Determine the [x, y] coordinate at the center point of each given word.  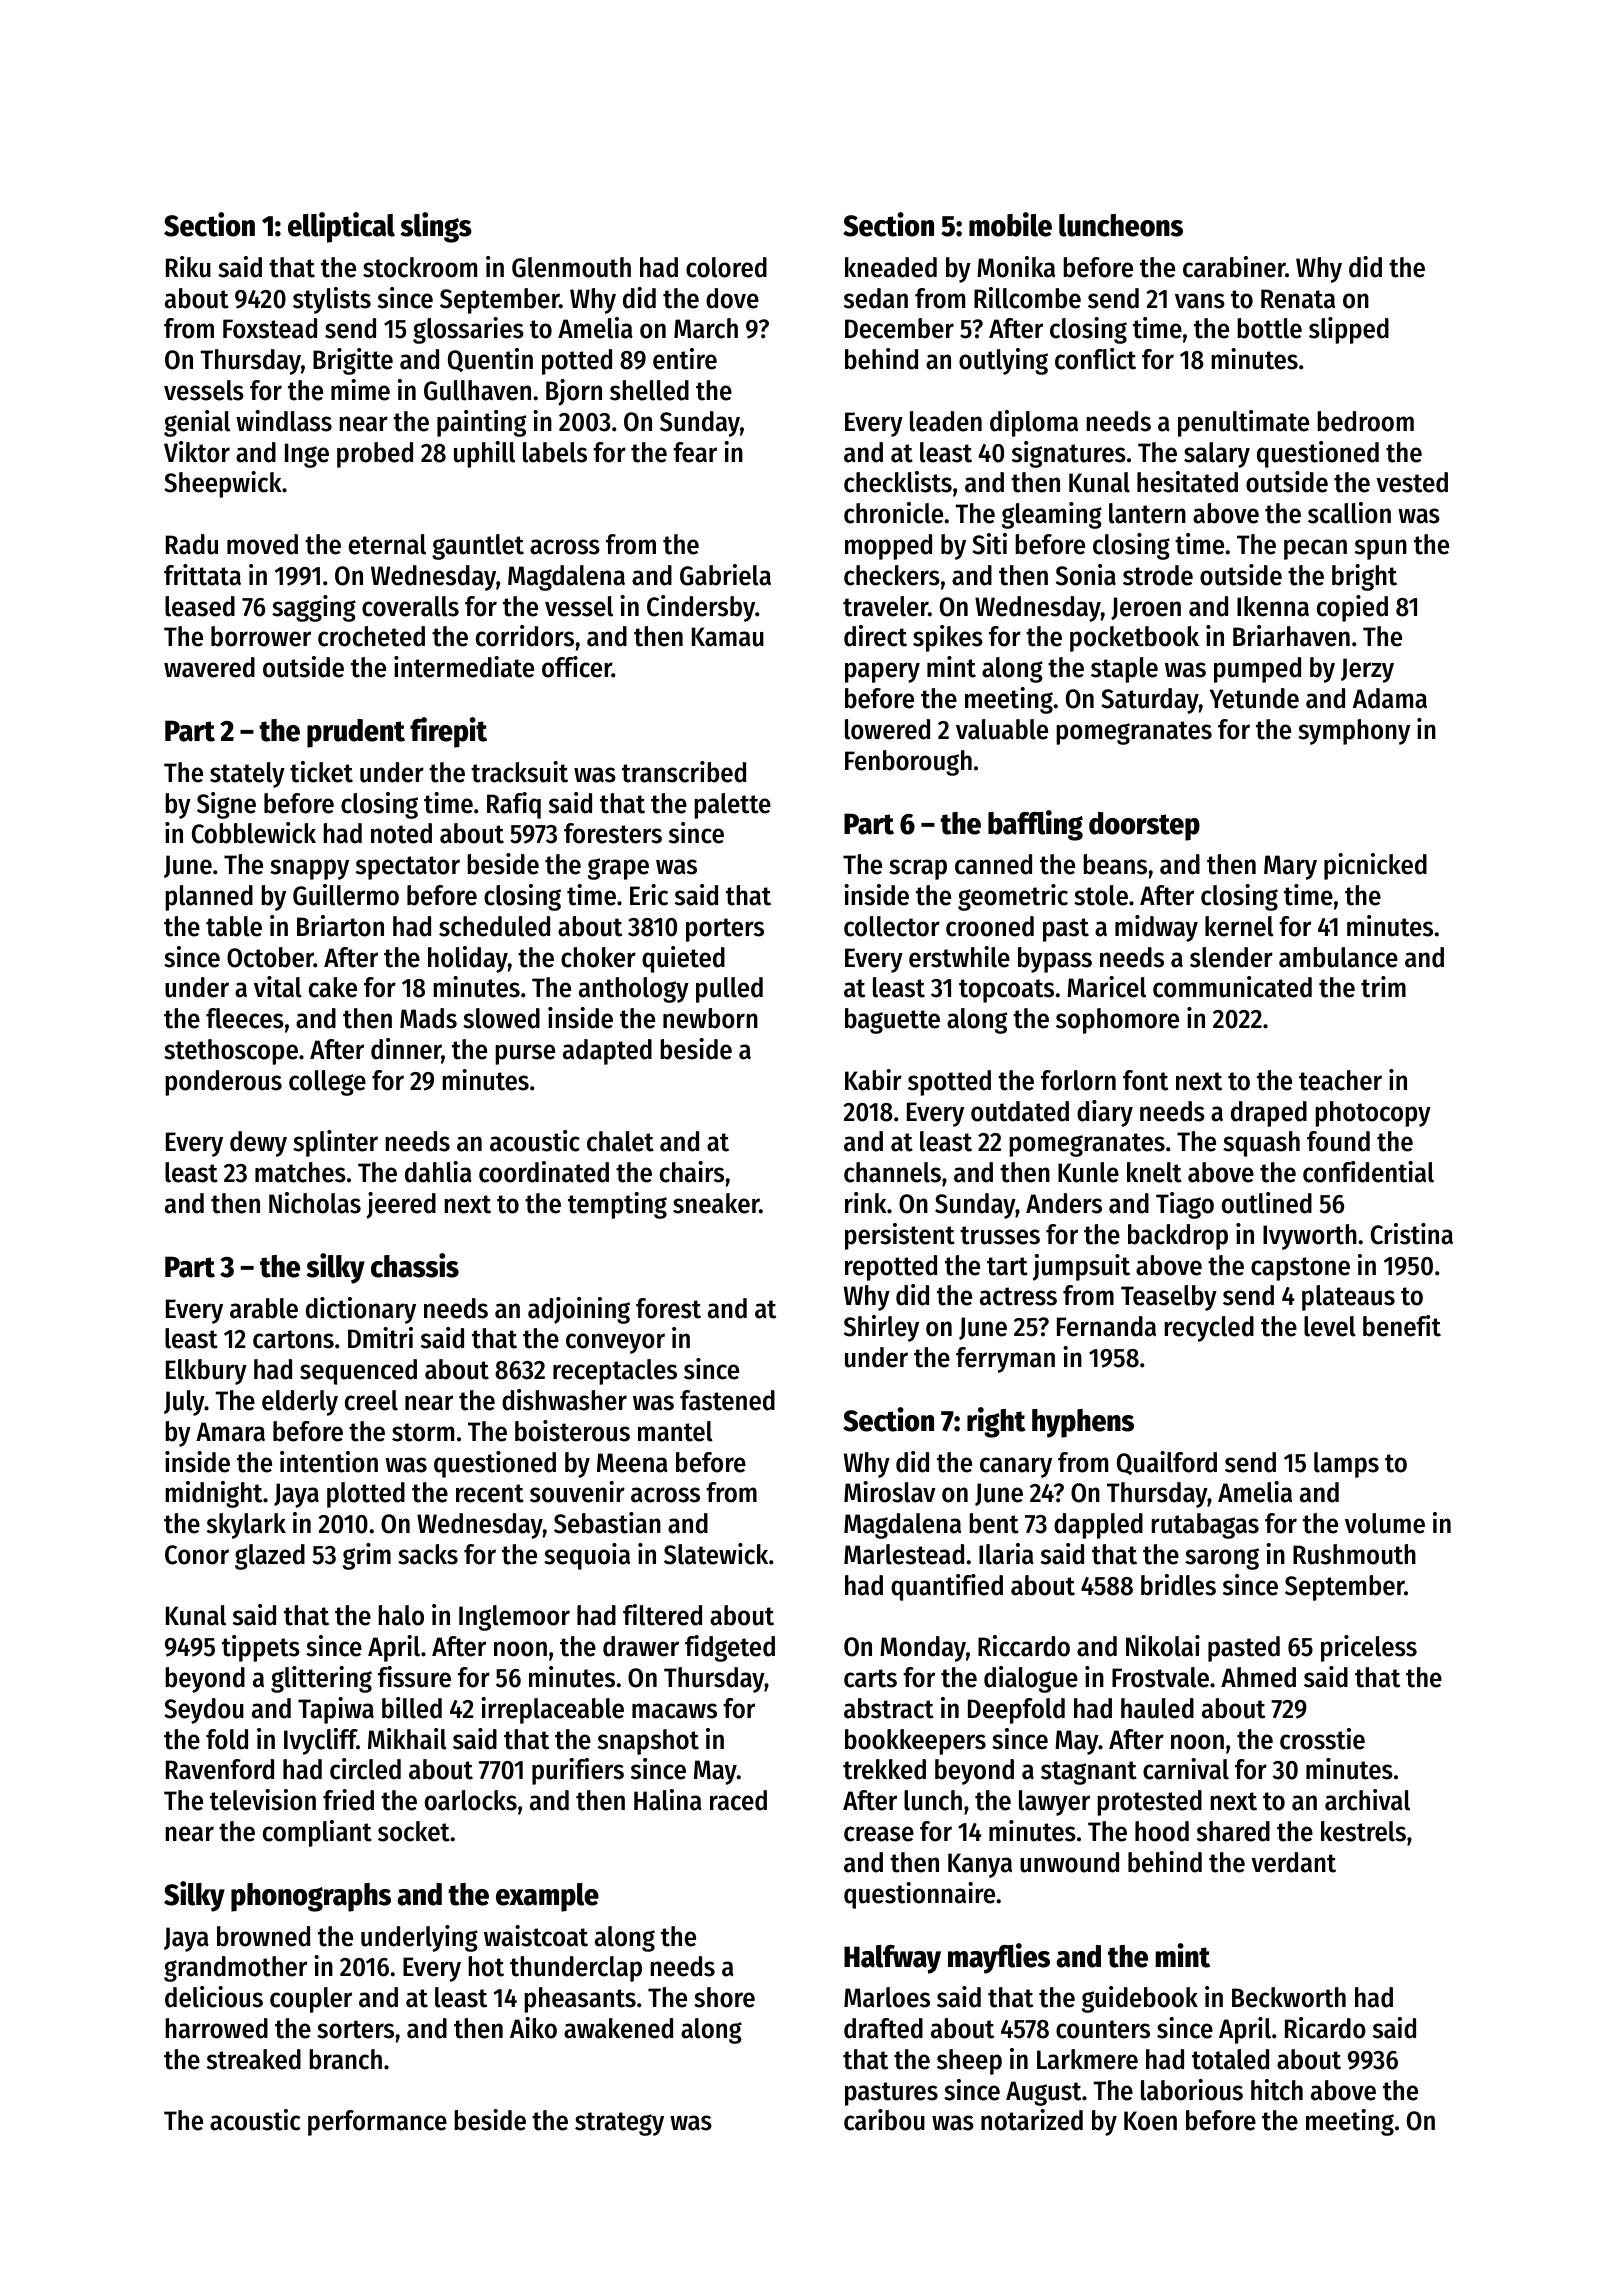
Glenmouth [571, 267]
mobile [1010, 224]
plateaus [1348, 1298]
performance [377, 2123]
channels [892, 1172]
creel [371, 1400]
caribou [884, 2120]
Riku [188, 267]
